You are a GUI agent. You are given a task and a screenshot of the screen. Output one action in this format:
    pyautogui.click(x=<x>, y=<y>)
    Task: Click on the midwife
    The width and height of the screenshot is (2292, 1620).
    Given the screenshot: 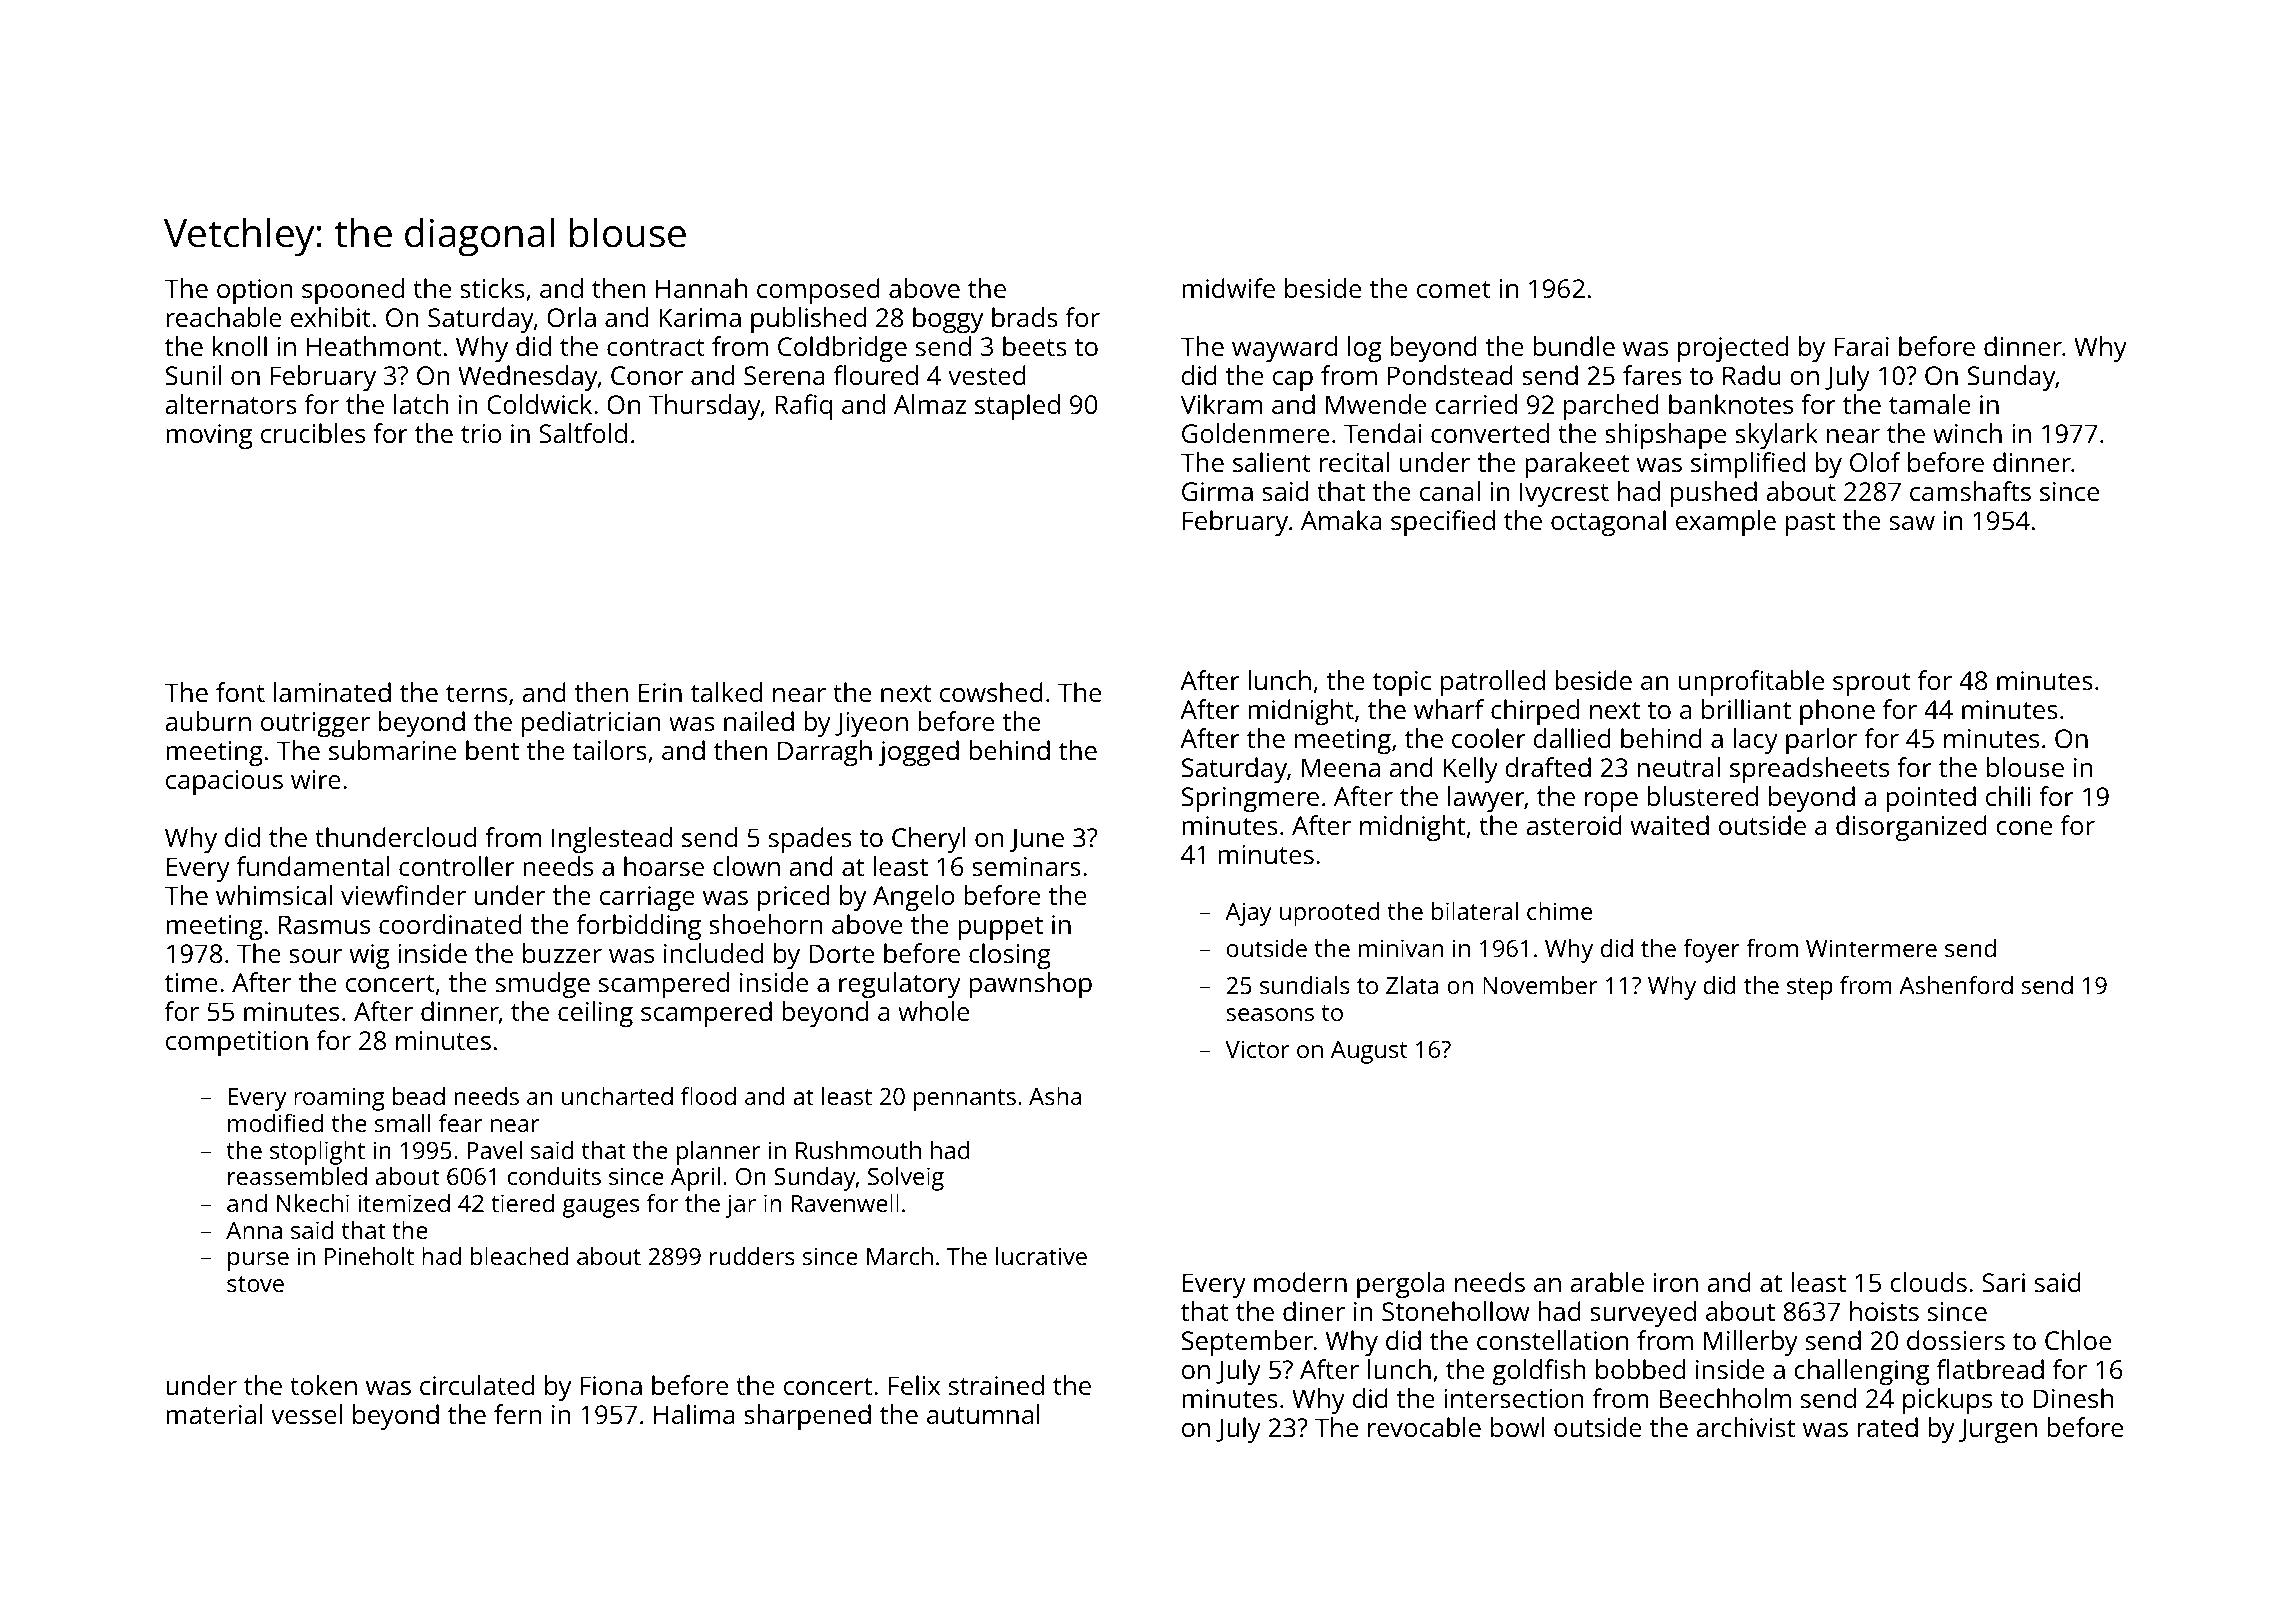 What is the action you would take?
    pyautogui.click(x=1228, y=288)
